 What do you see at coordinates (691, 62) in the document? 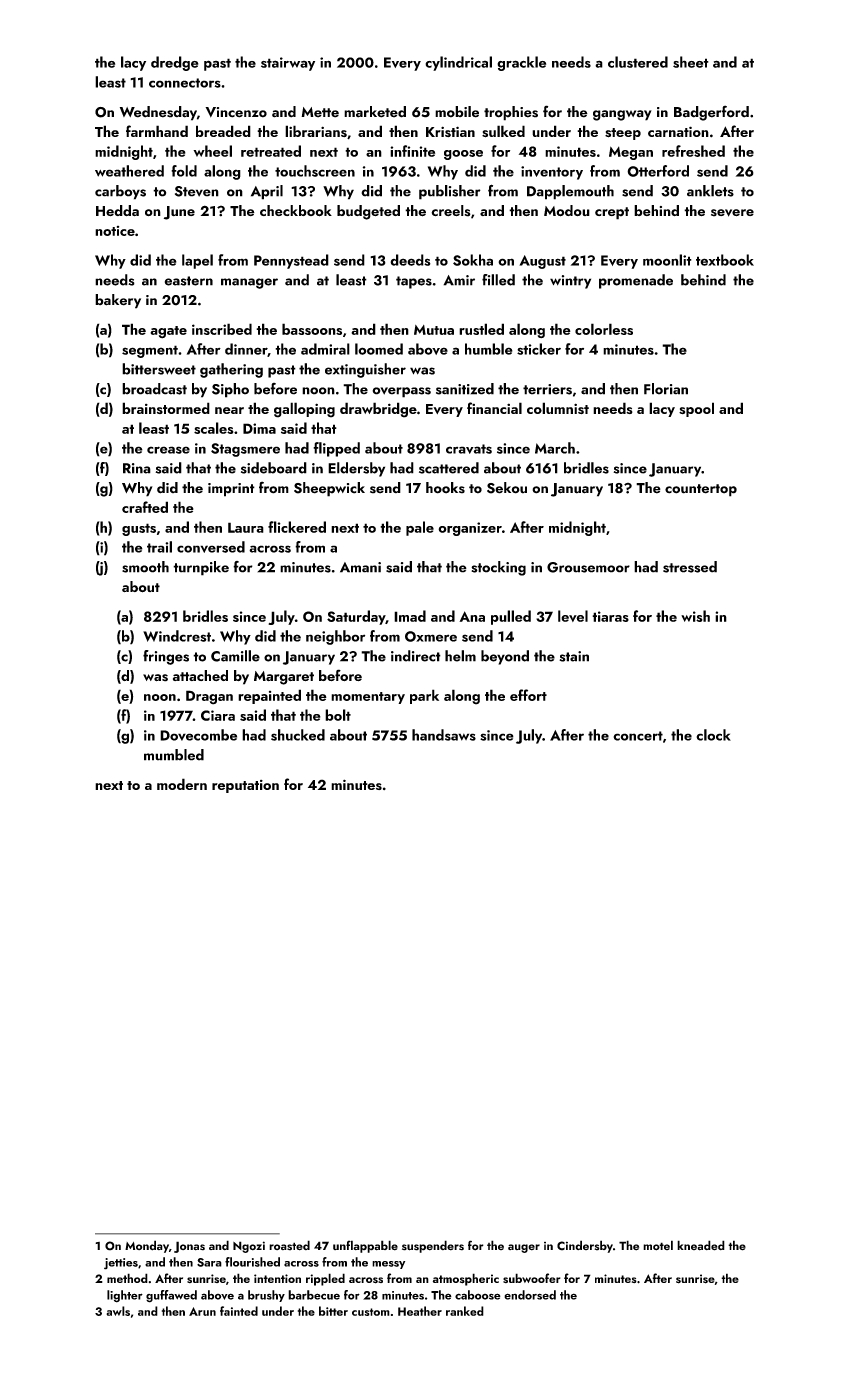
I see `sheet` at bounding box center [691, 62].
